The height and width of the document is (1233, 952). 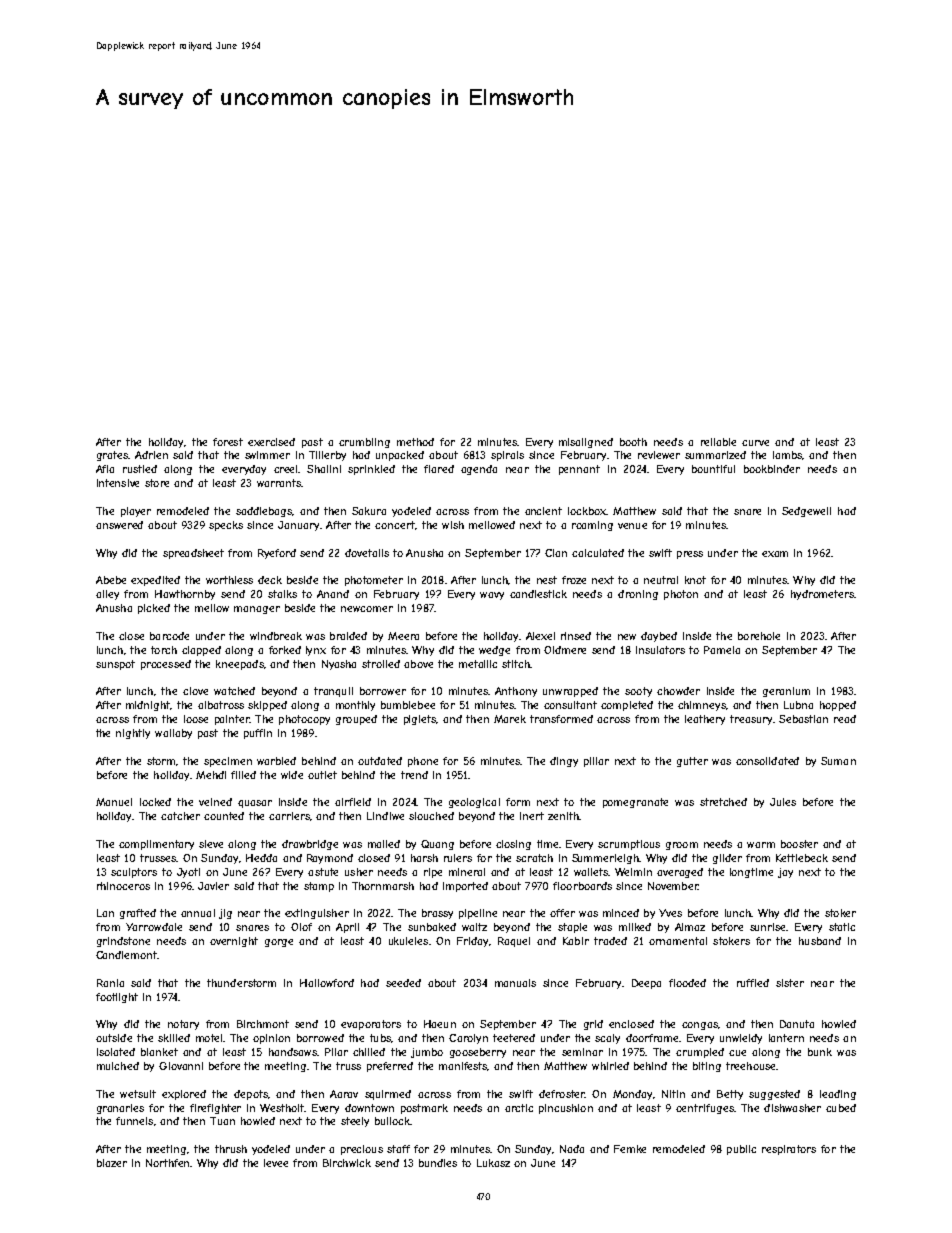 I want to click on curve, so click(x=755, y=443).
